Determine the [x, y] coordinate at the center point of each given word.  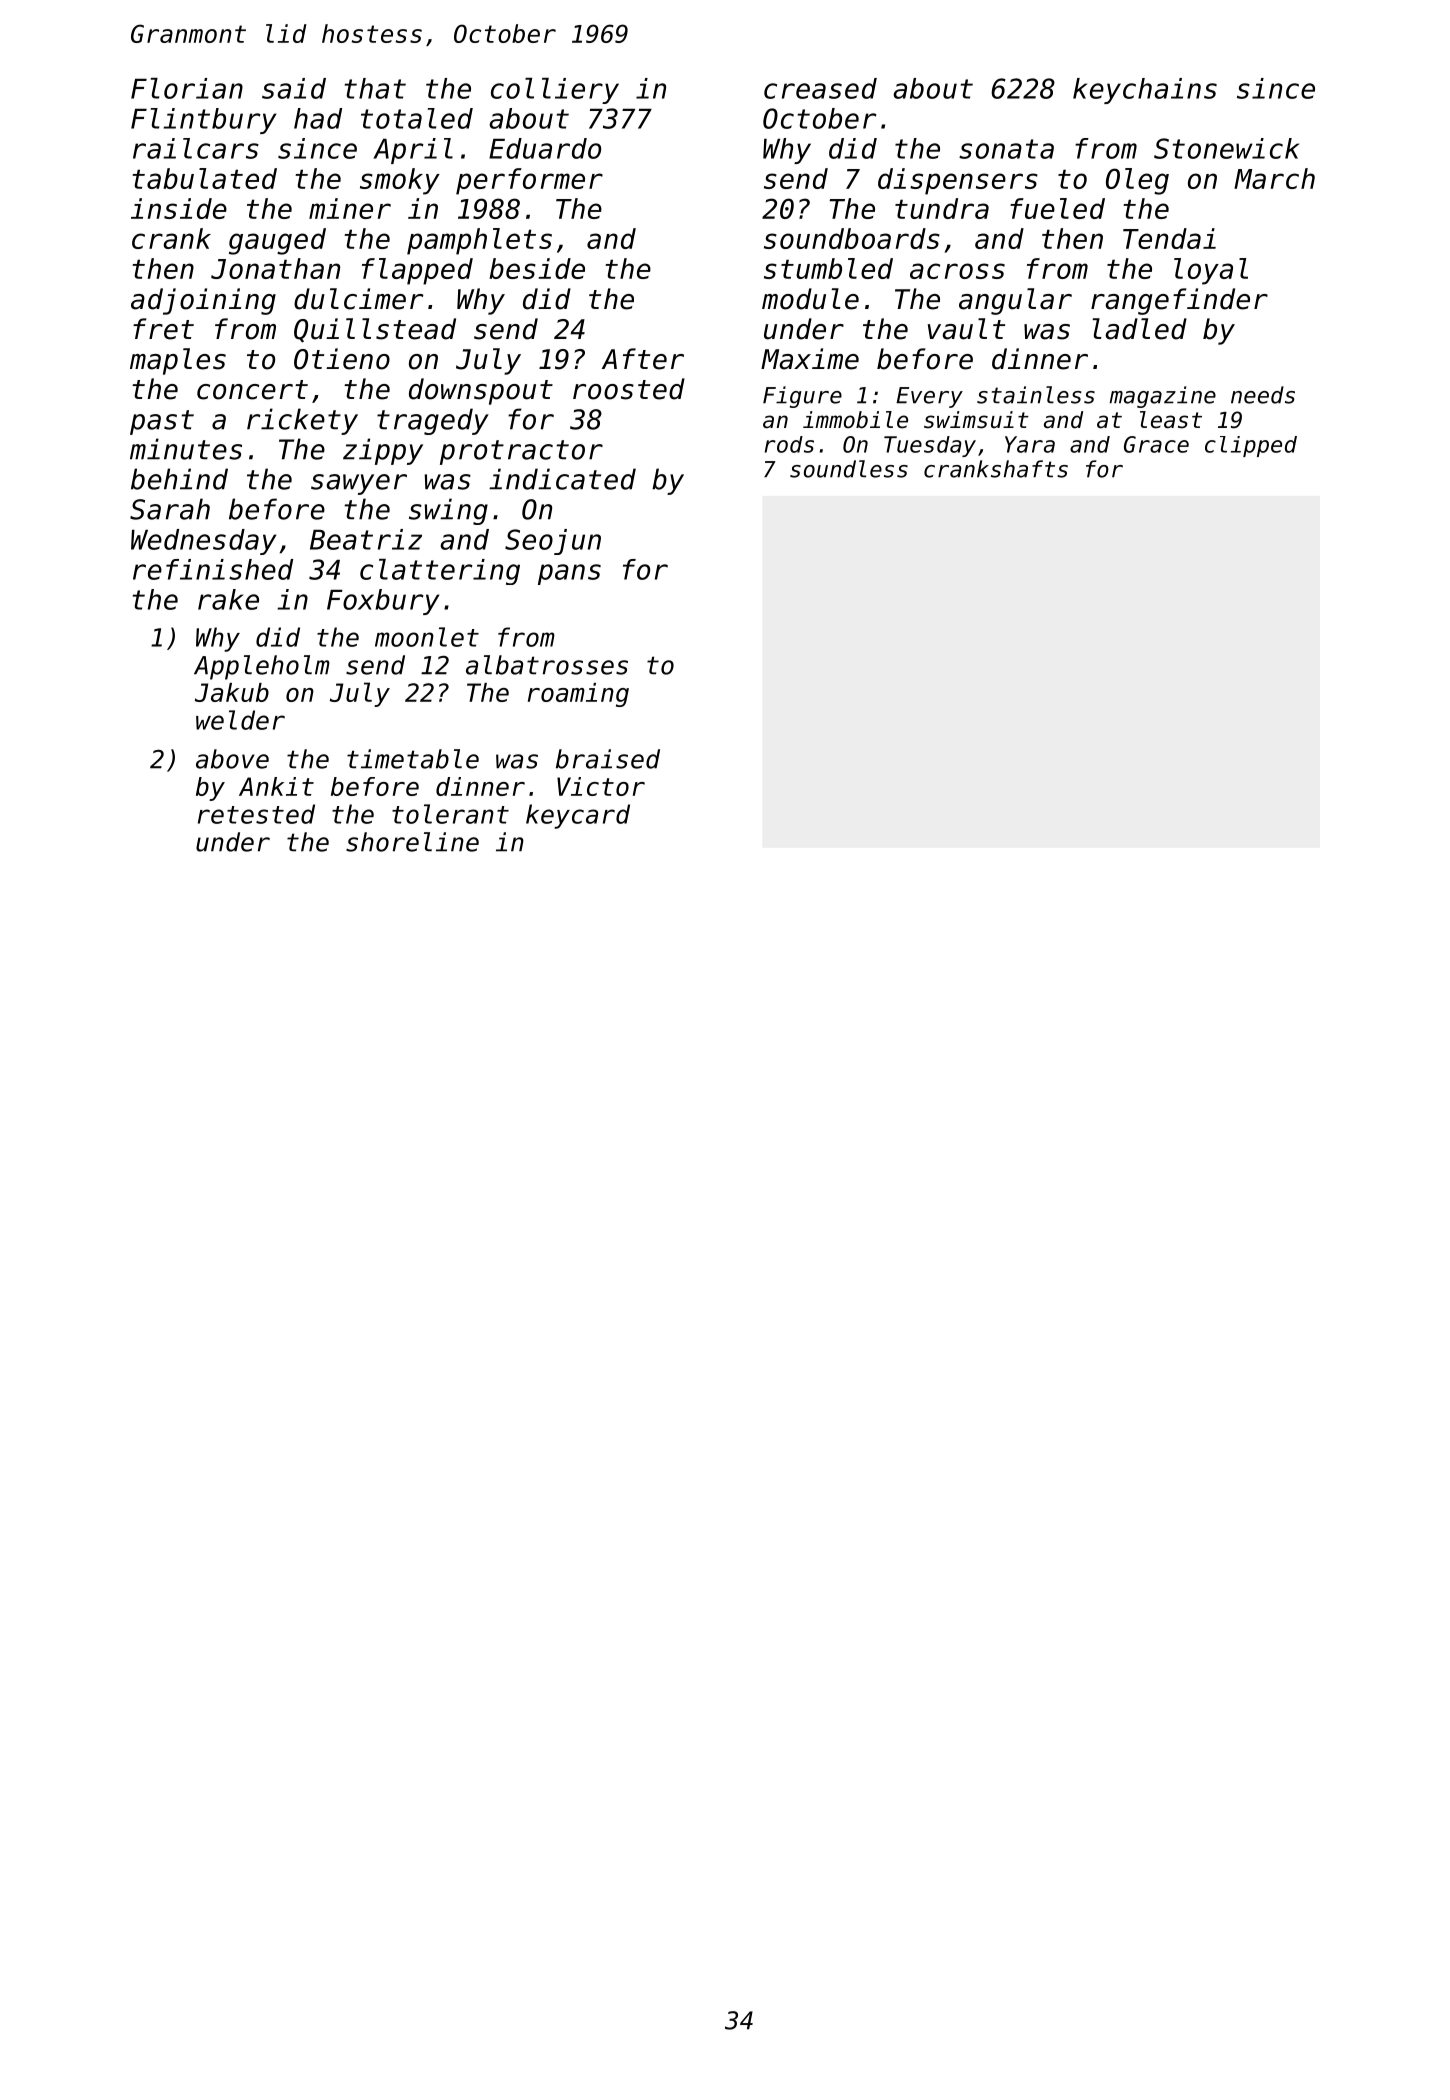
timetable [413, 759]
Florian [187, 88]
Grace [1156, 444]
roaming [578, 695]
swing [448, 511]
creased [820, 88]
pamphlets [479, 241]
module [810, 299]
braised [608, 759]
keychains [1145, 91]
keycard [578, 816]
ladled [1139, 329]
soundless [849, 469]
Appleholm [262, 667]
